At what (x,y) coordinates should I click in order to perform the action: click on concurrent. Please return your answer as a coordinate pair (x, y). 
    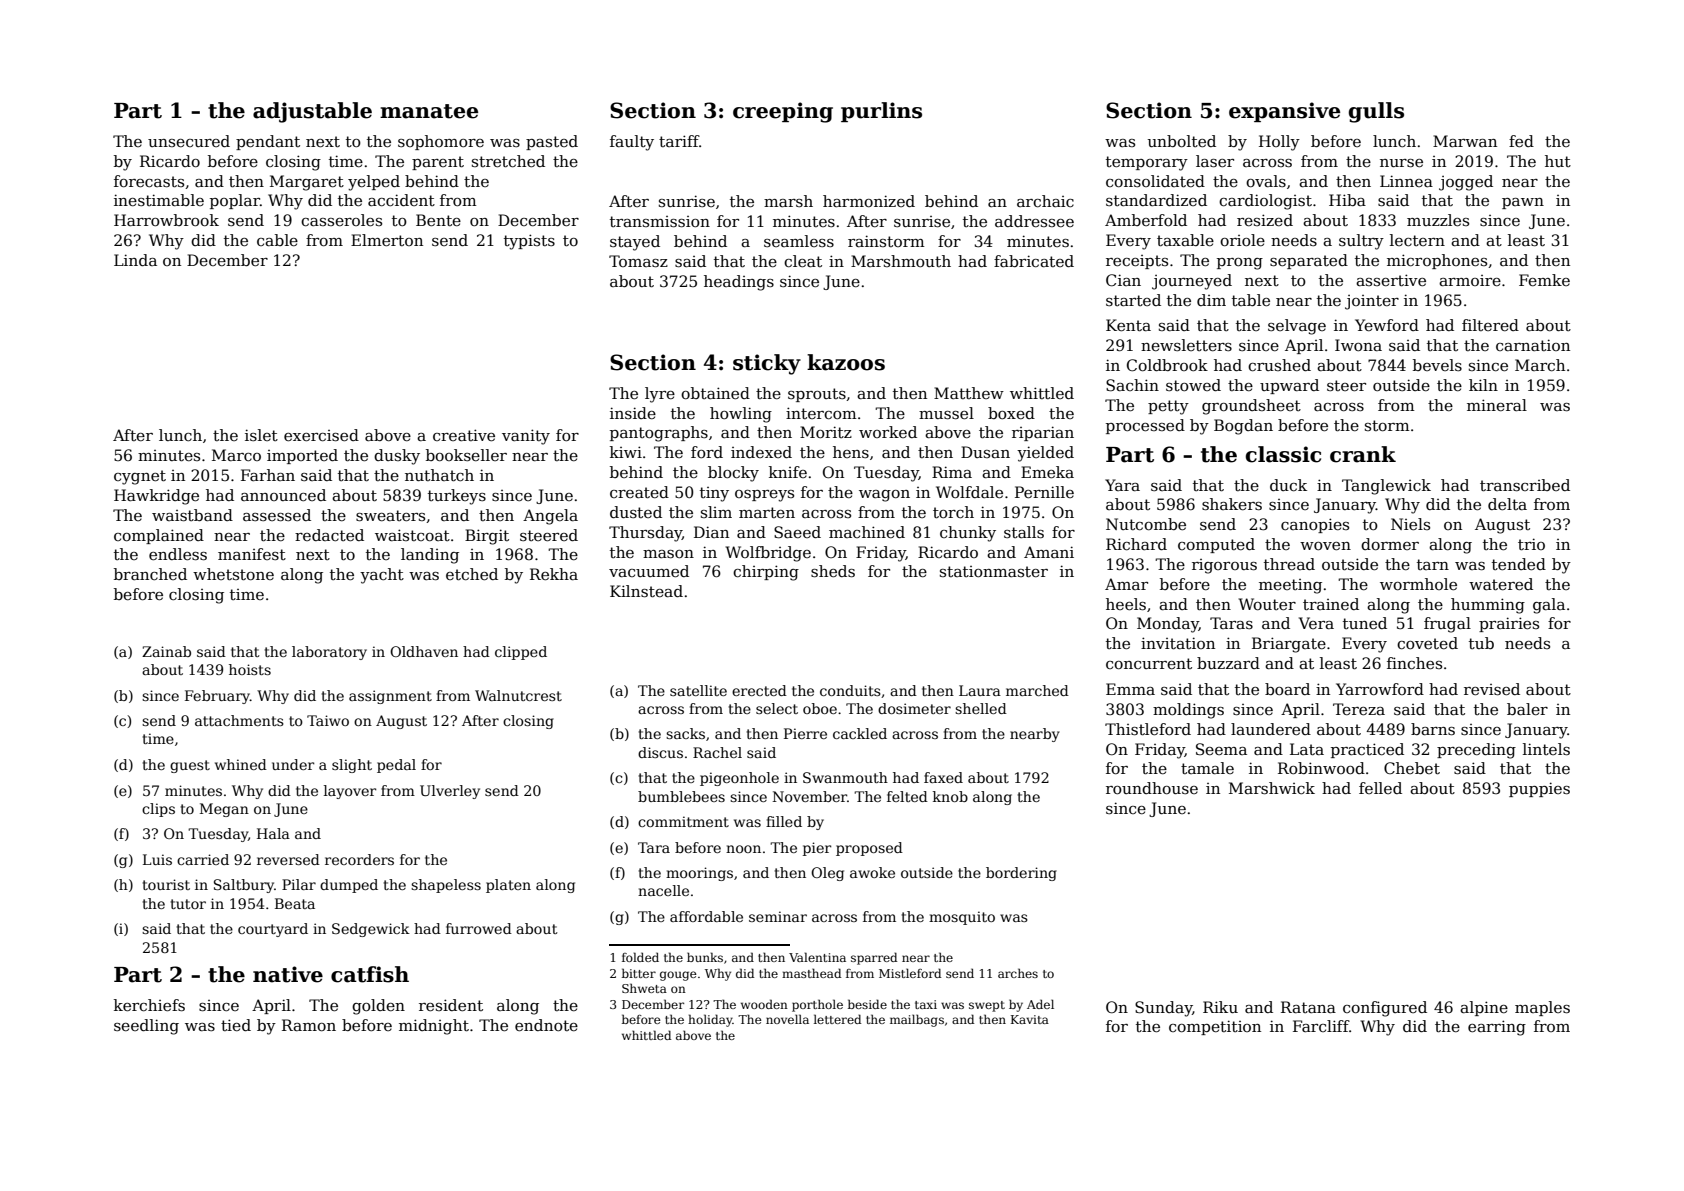
    Looking at the image, I should click on (1149, 663).
